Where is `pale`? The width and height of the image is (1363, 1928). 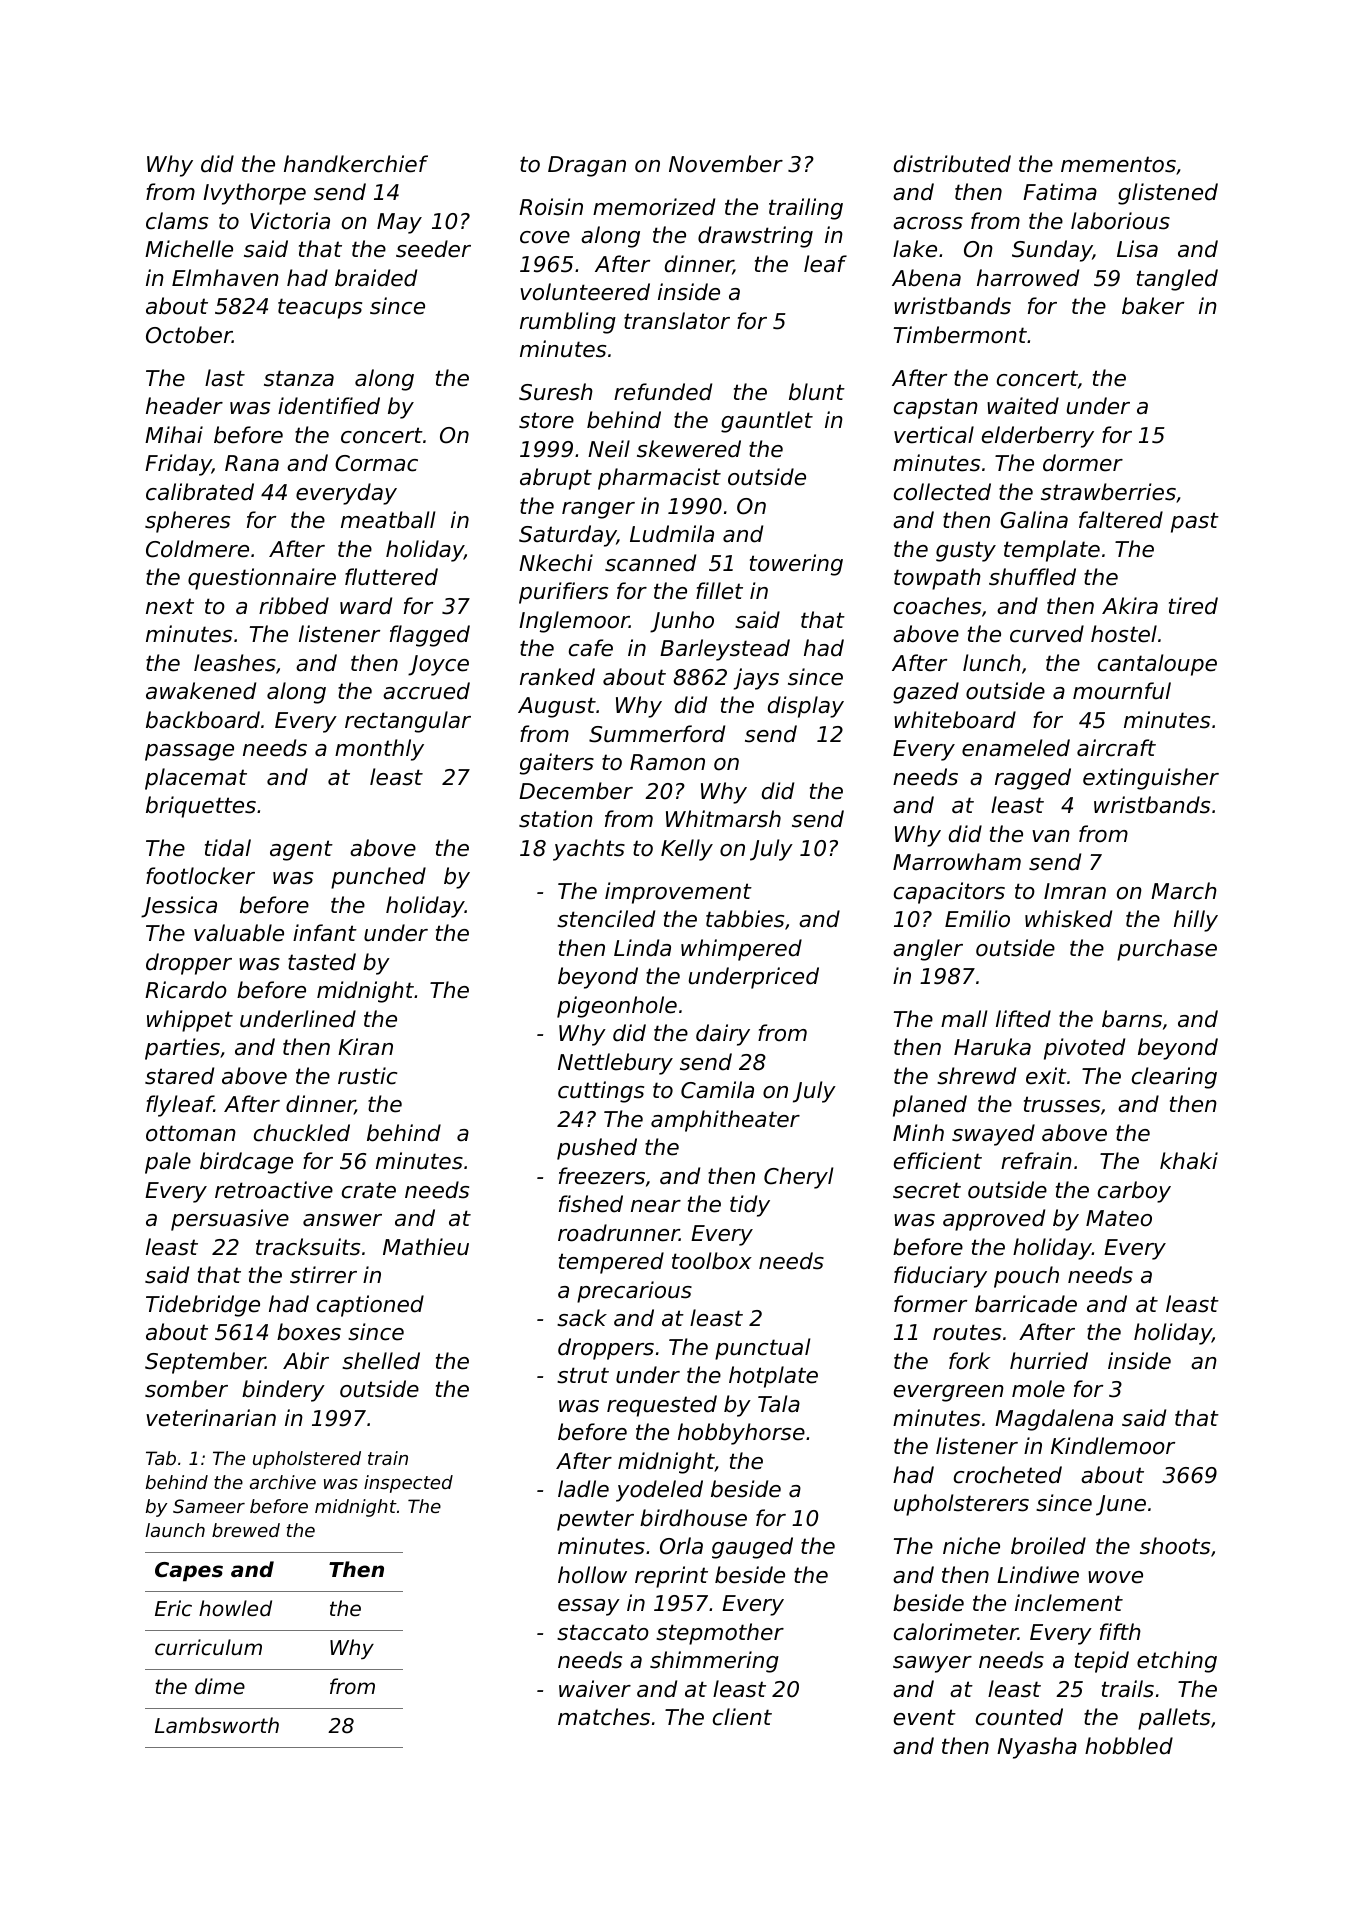 pale is located at coordinates (168, 1163).
